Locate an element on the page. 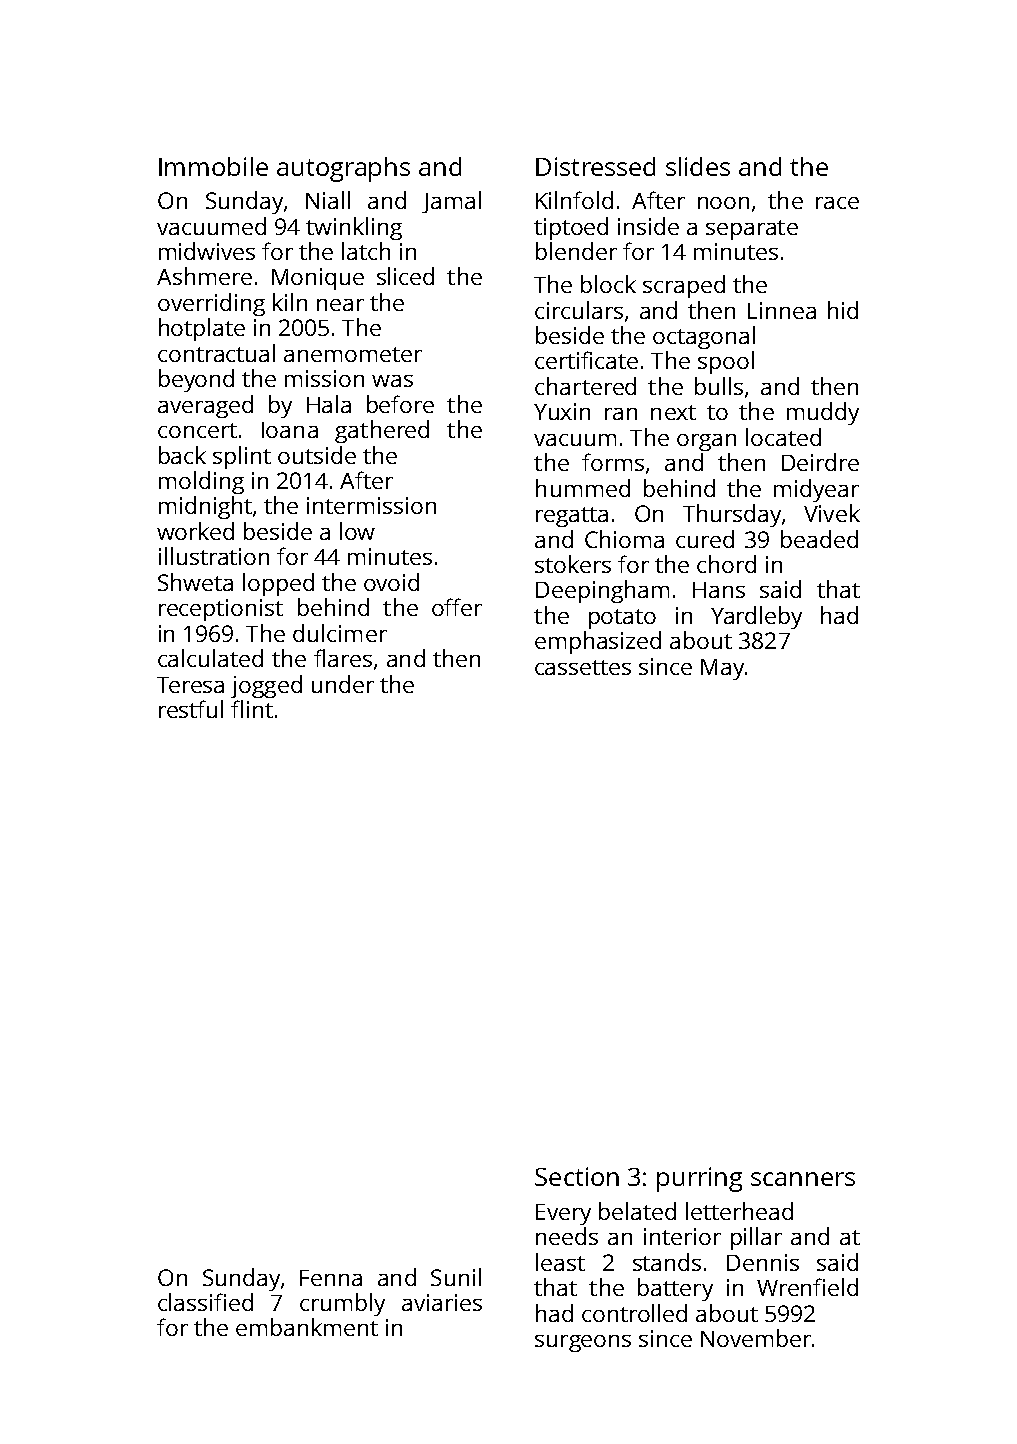 The image size is (1017, 1444). slides is located at coordinates (698, 166).
